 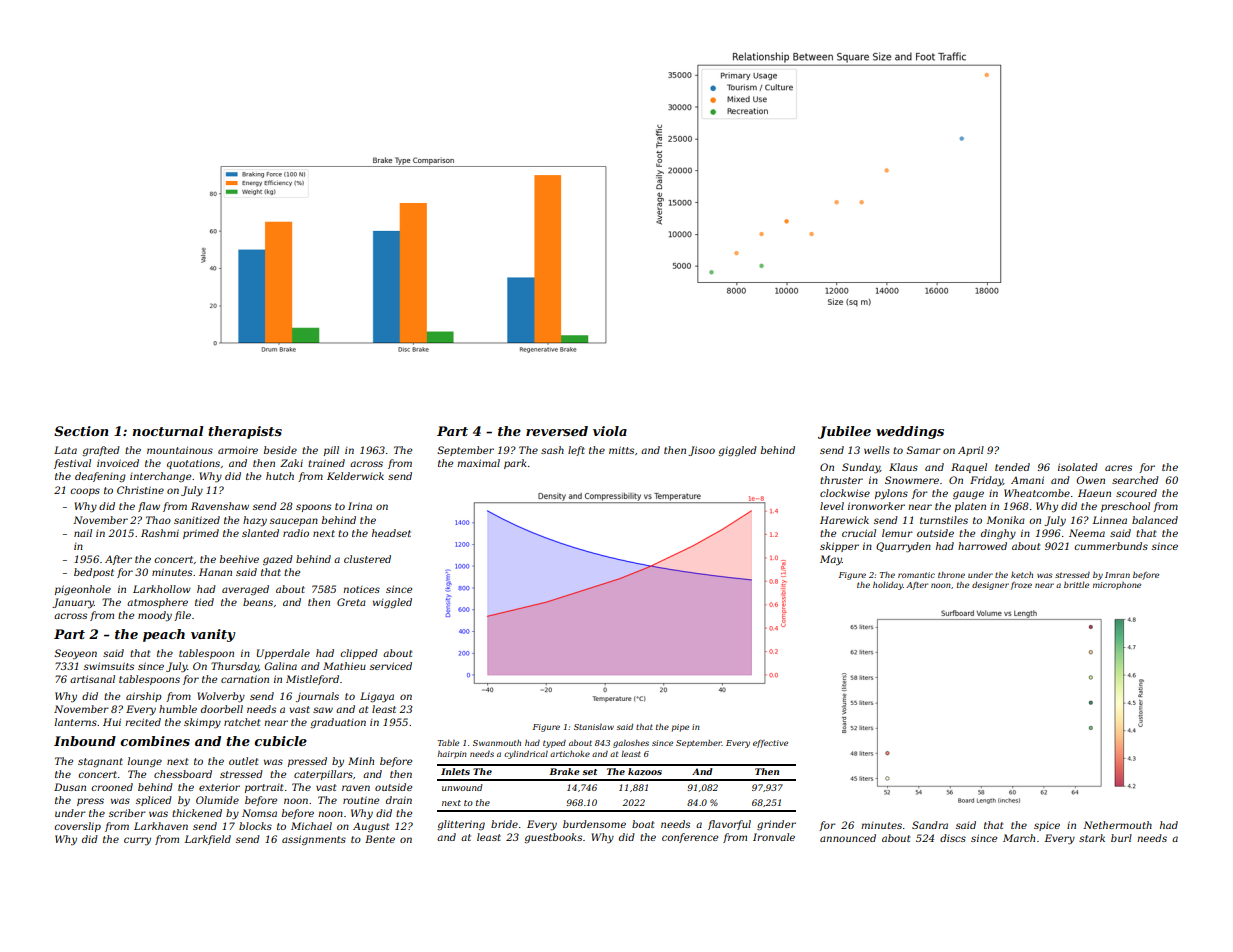 I want to click on effective, so click(x=770, y=744).
